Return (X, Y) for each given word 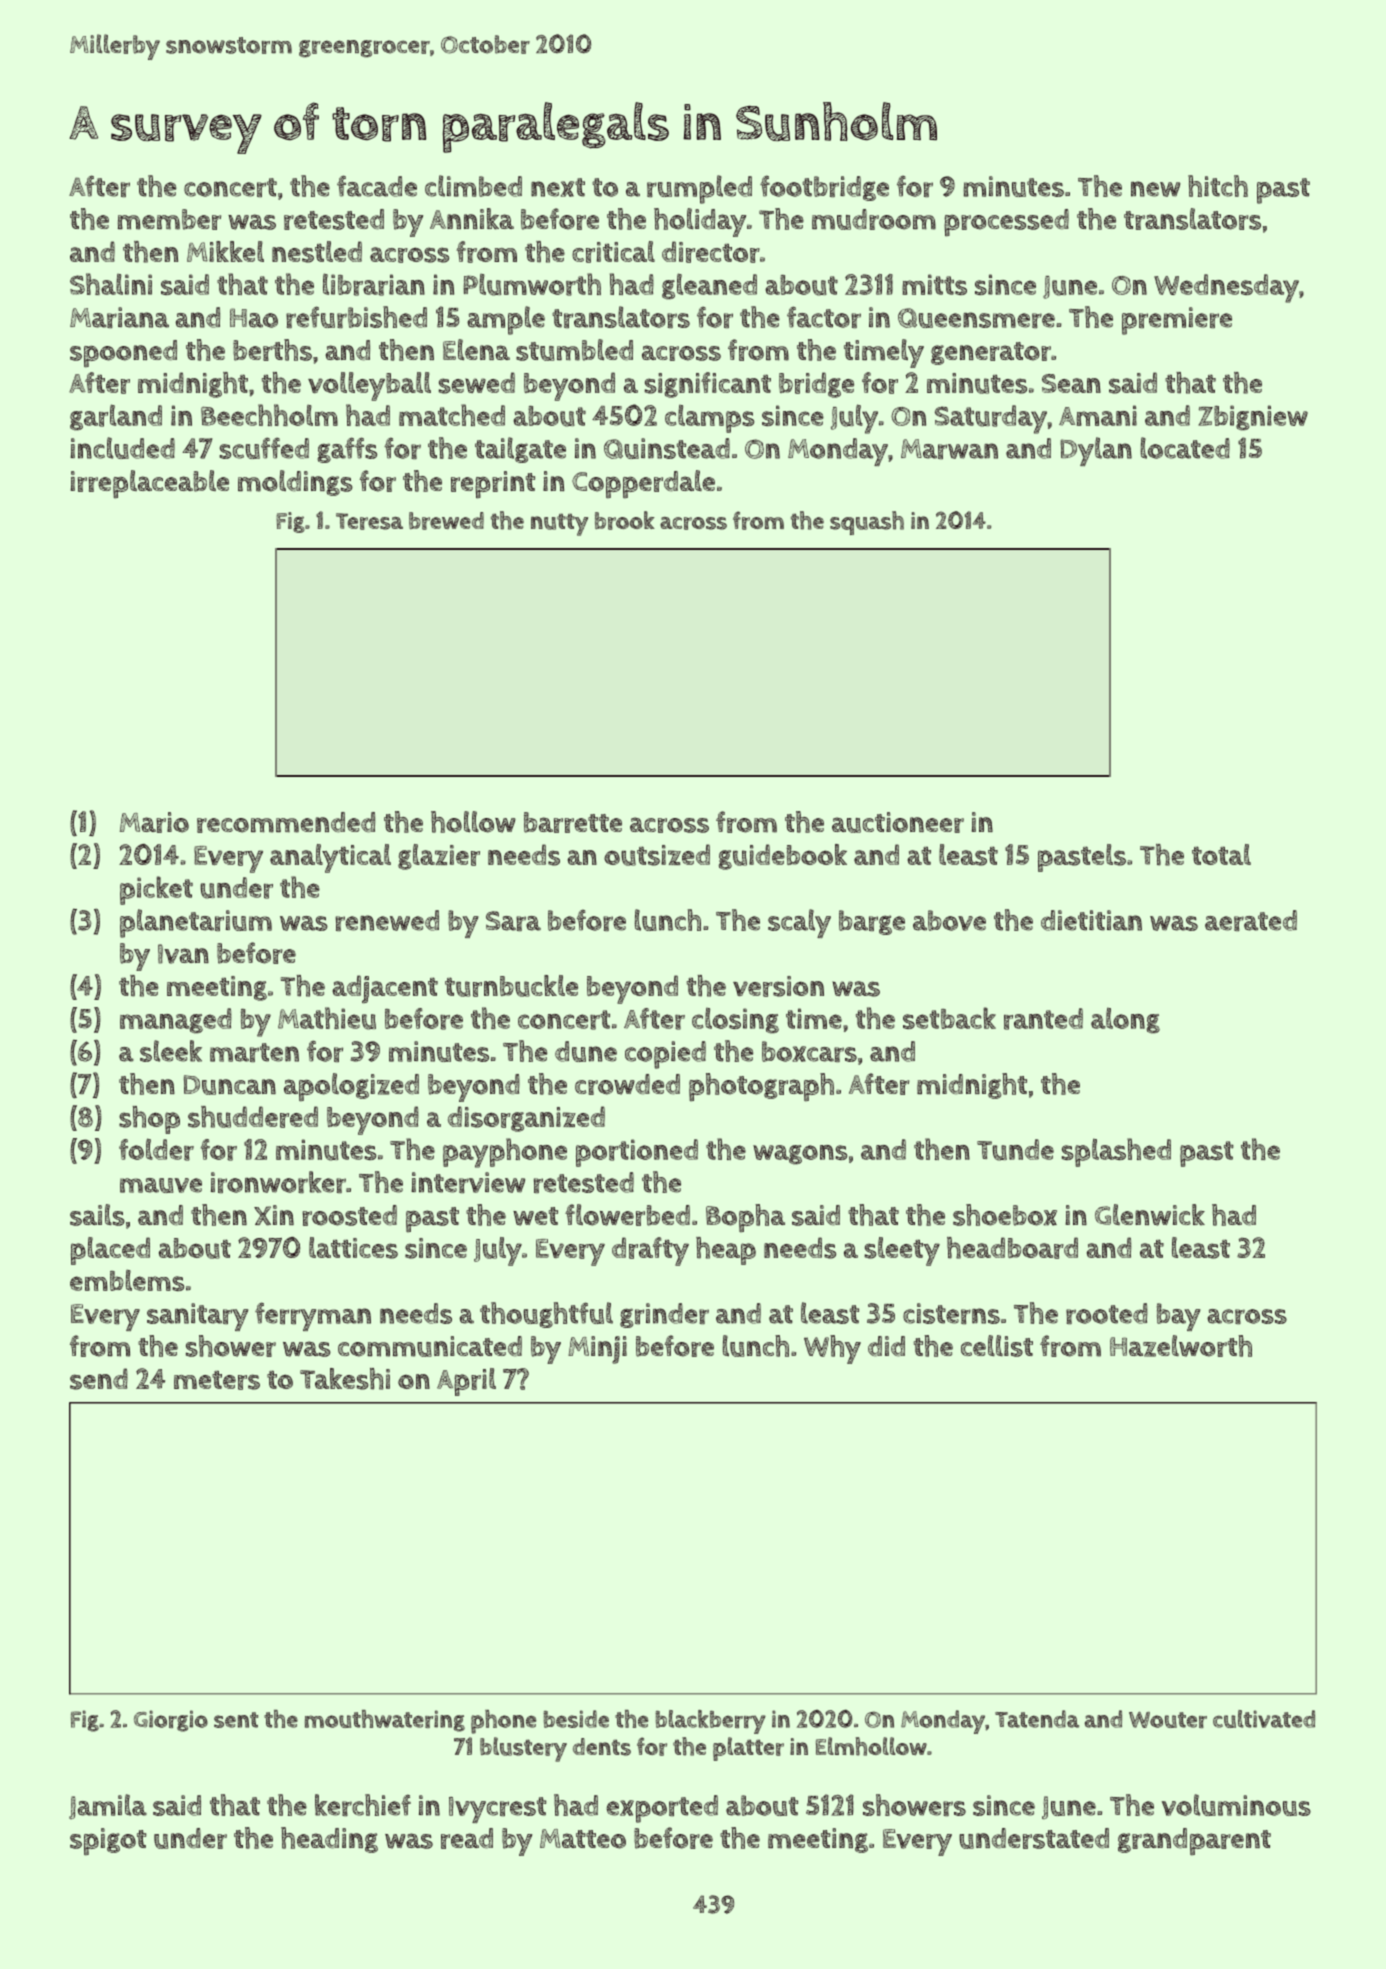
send (99, 1379)
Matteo (583, 1839)
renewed (387, 920)
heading (329, 1840)
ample (506, 320)
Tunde (1015, 1150)
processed (1006, 223)
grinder (664, 1315)
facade (377, 186)
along (1125, 1021)
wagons (800, 1155)
